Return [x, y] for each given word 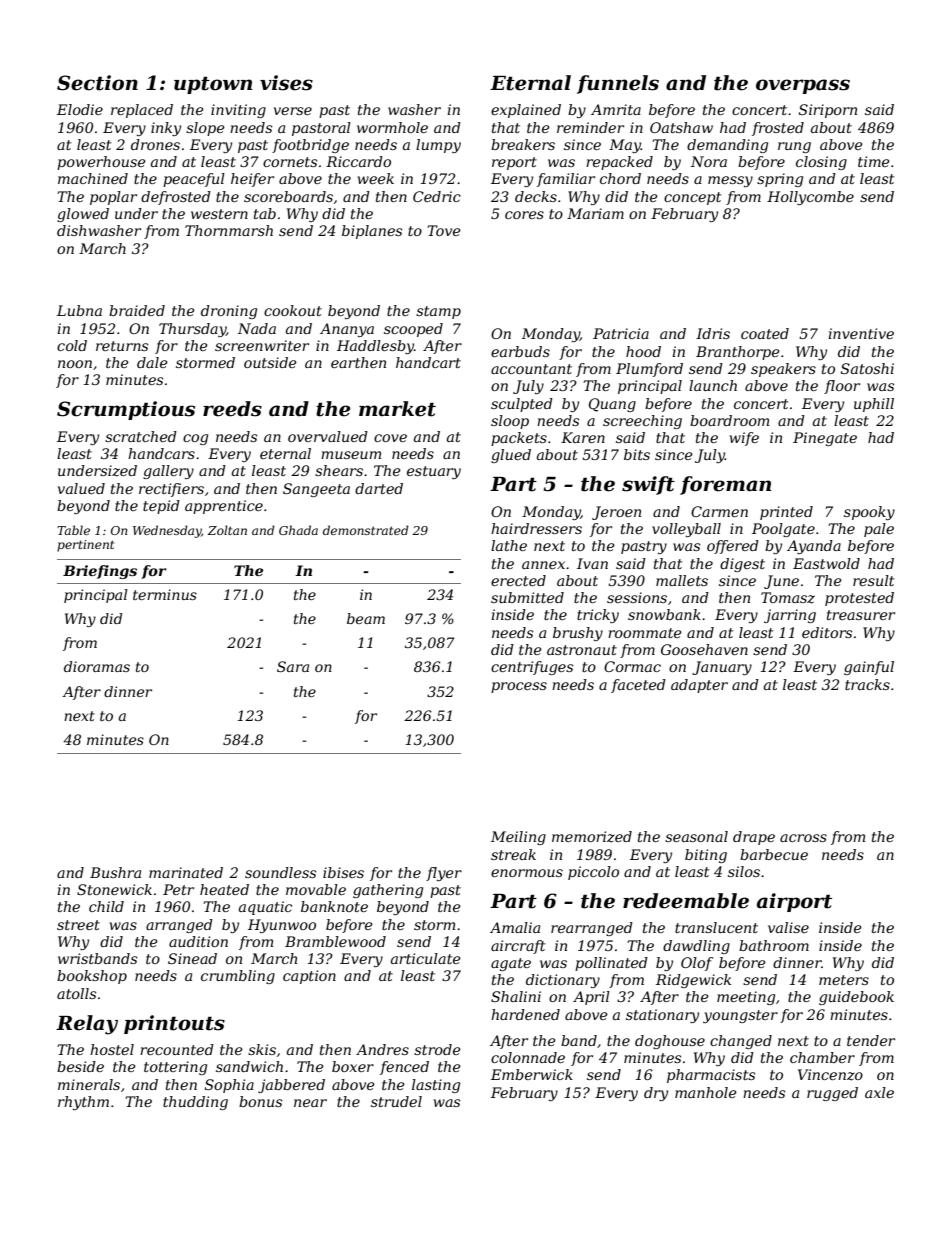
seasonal [696, 836]
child [106, 906]
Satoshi [867, 368]
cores [524, 215]
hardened [525, 1014]
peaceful [194, 180]
